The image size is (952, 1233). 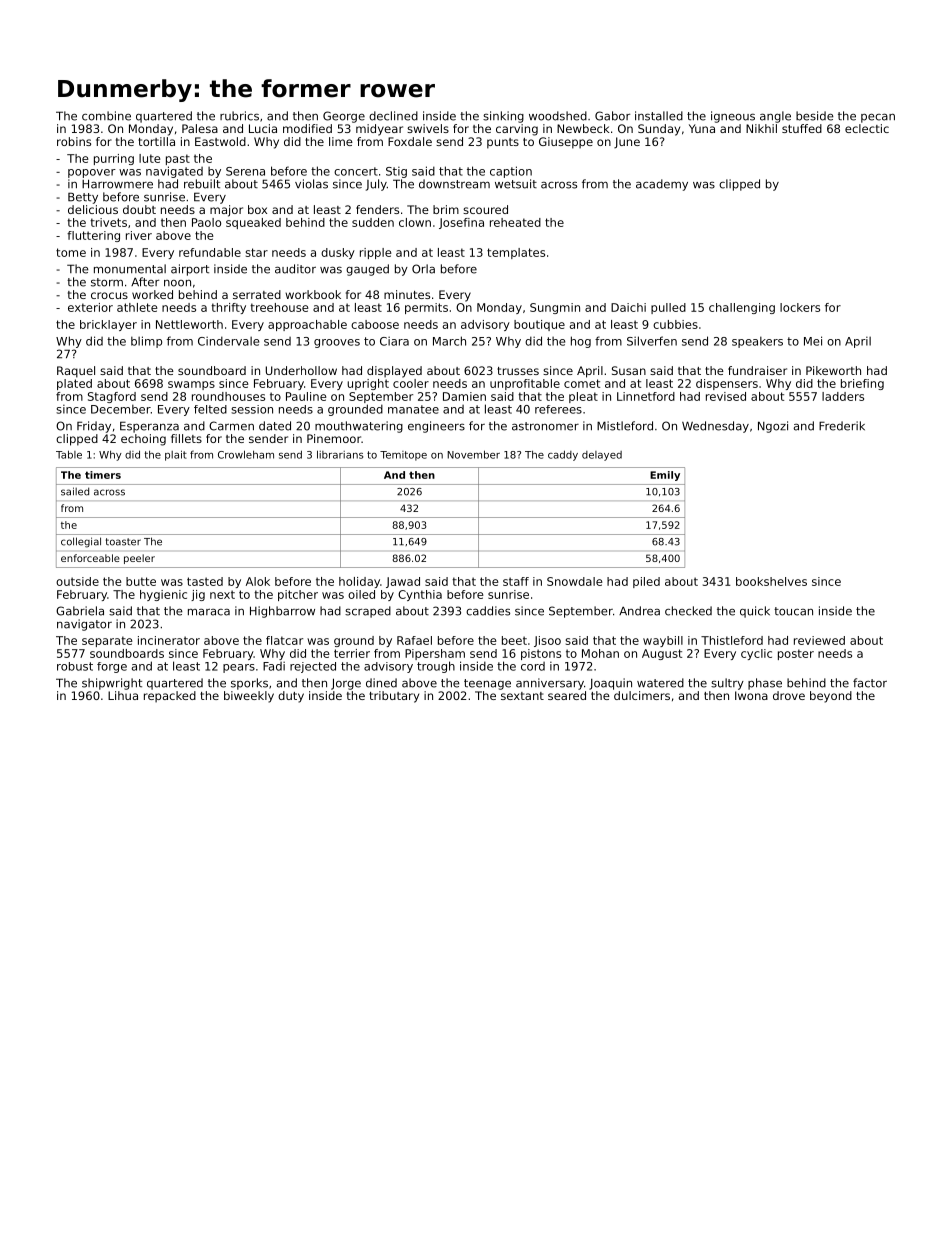 What do you see at coordinates (503, 143) in the screenshot?
I see `punts` at bounding box center [503, 143].
